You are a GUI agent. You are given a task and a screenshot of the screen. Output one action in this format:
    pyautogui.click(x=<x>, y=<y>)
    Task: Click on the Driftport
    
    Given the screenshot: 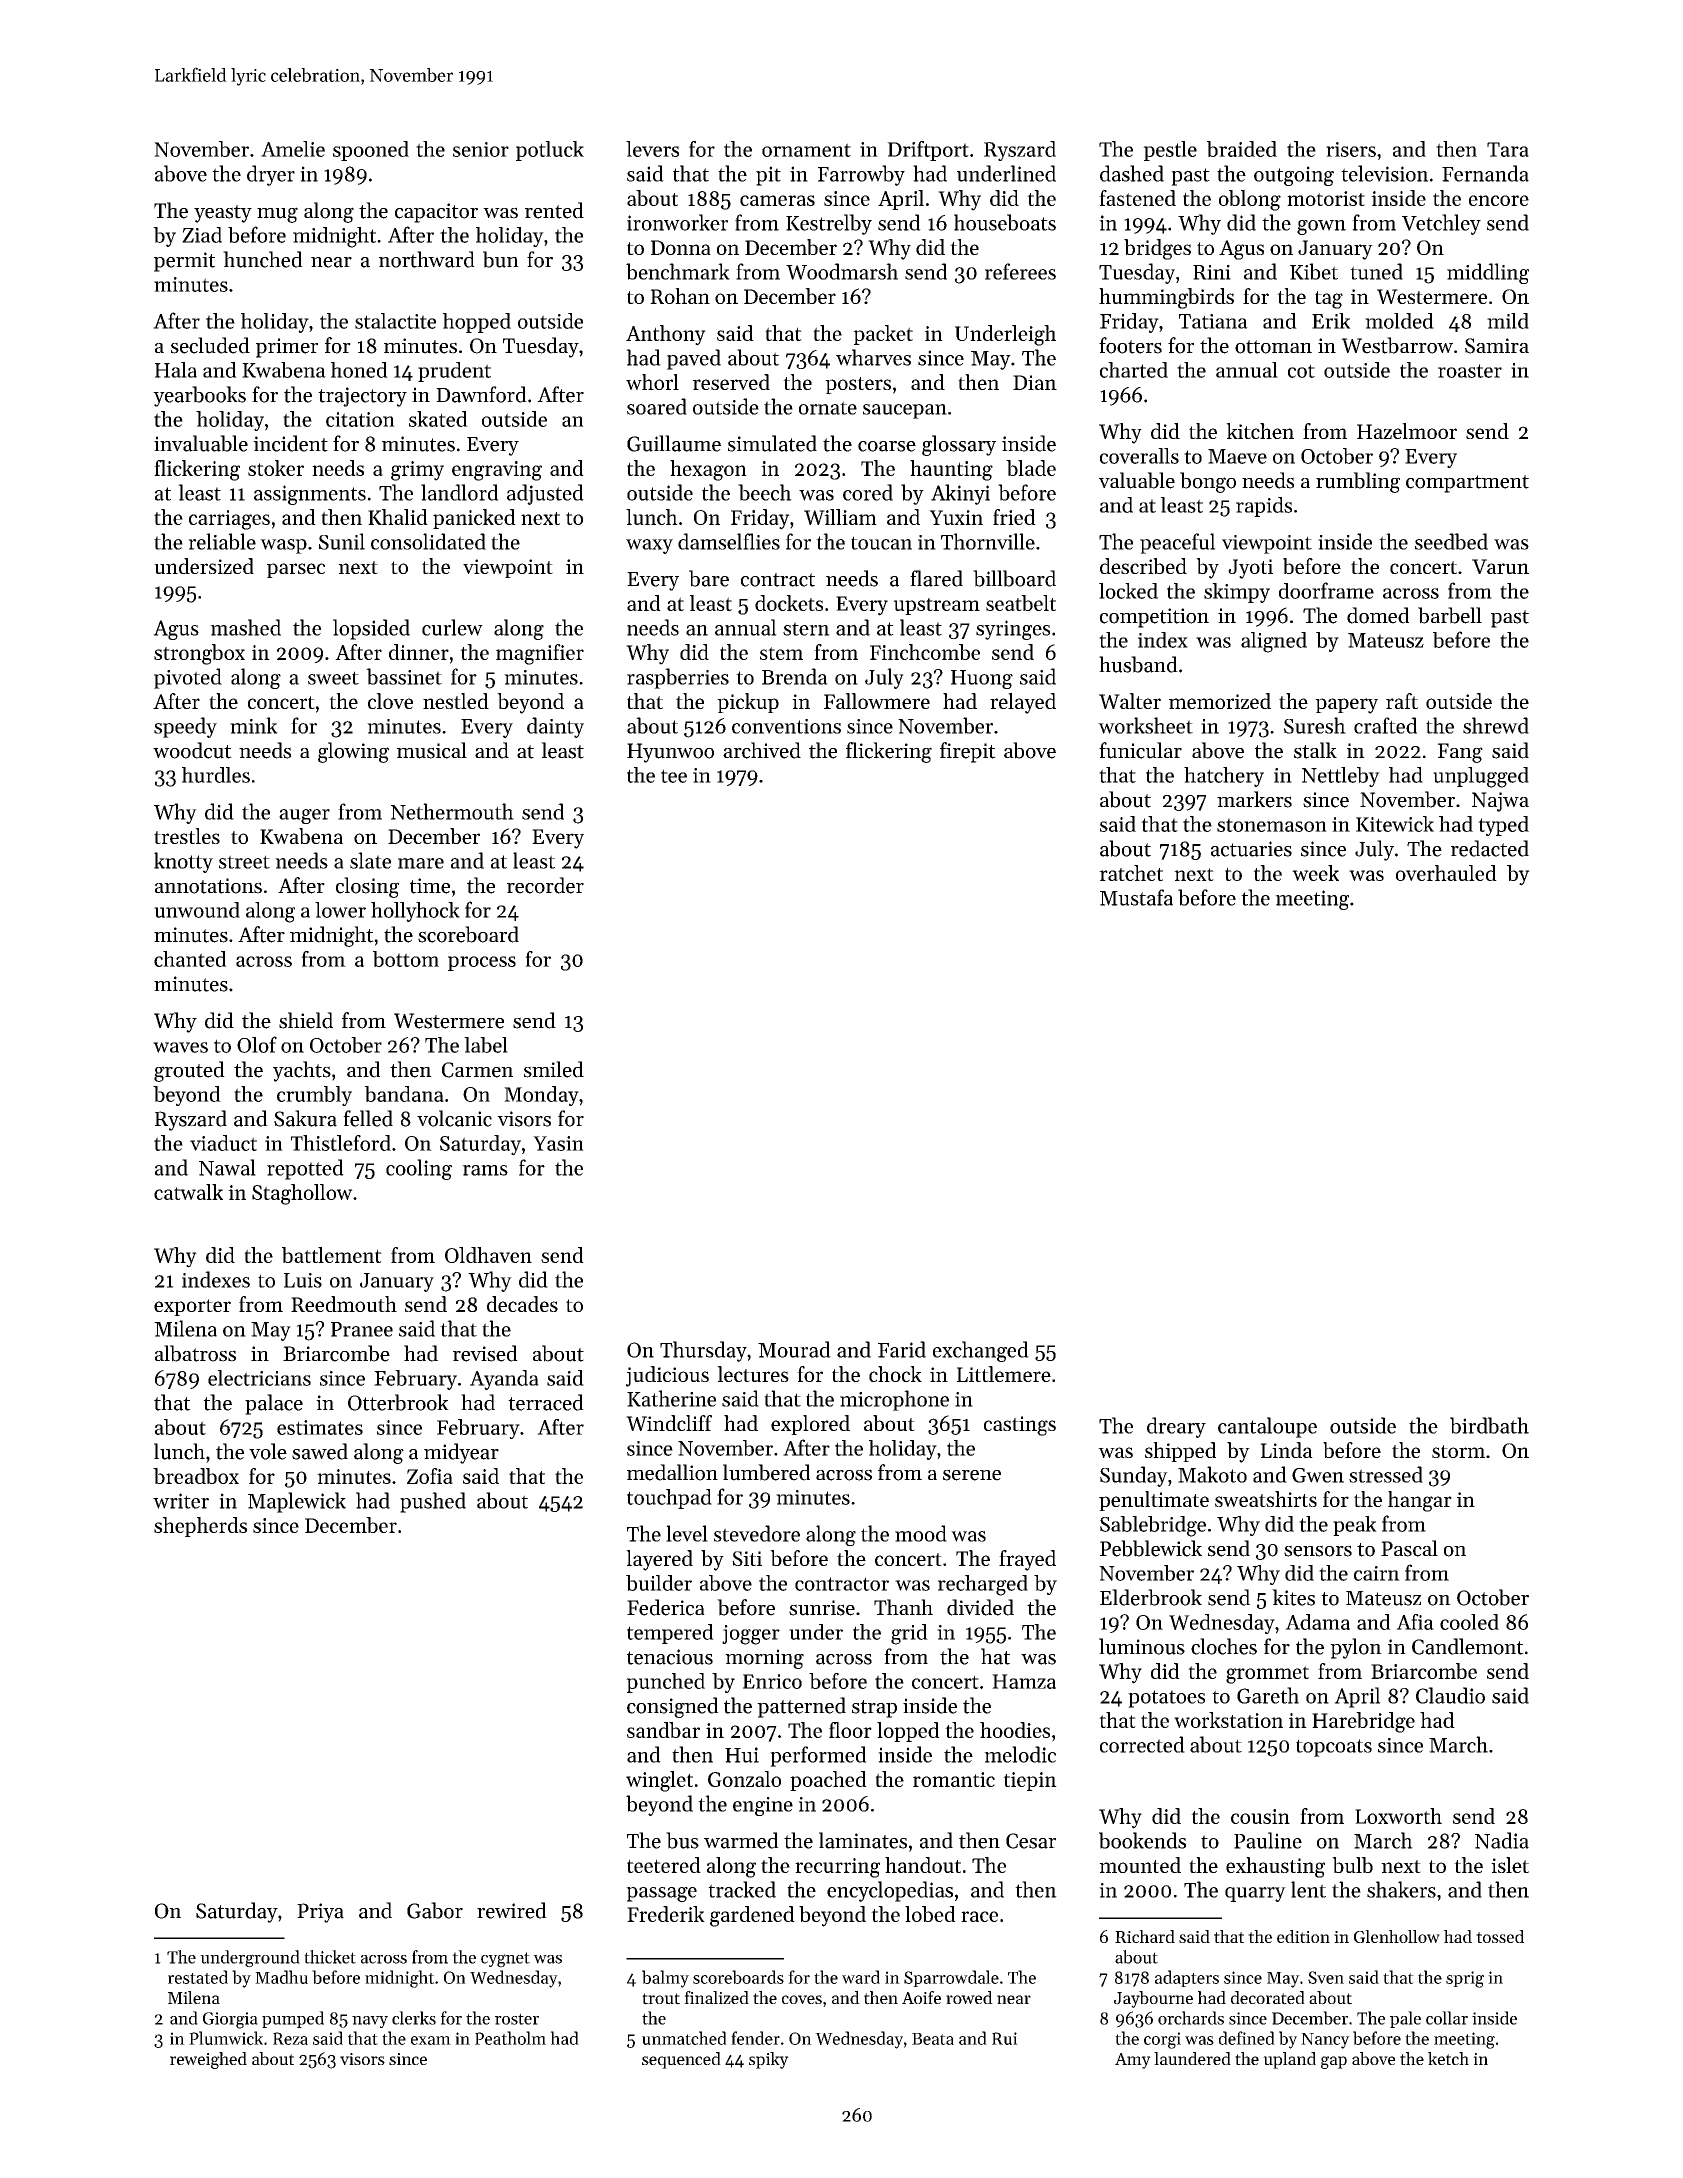 What is the action you would take?
    pyautogui.click(x=928, y=151)
